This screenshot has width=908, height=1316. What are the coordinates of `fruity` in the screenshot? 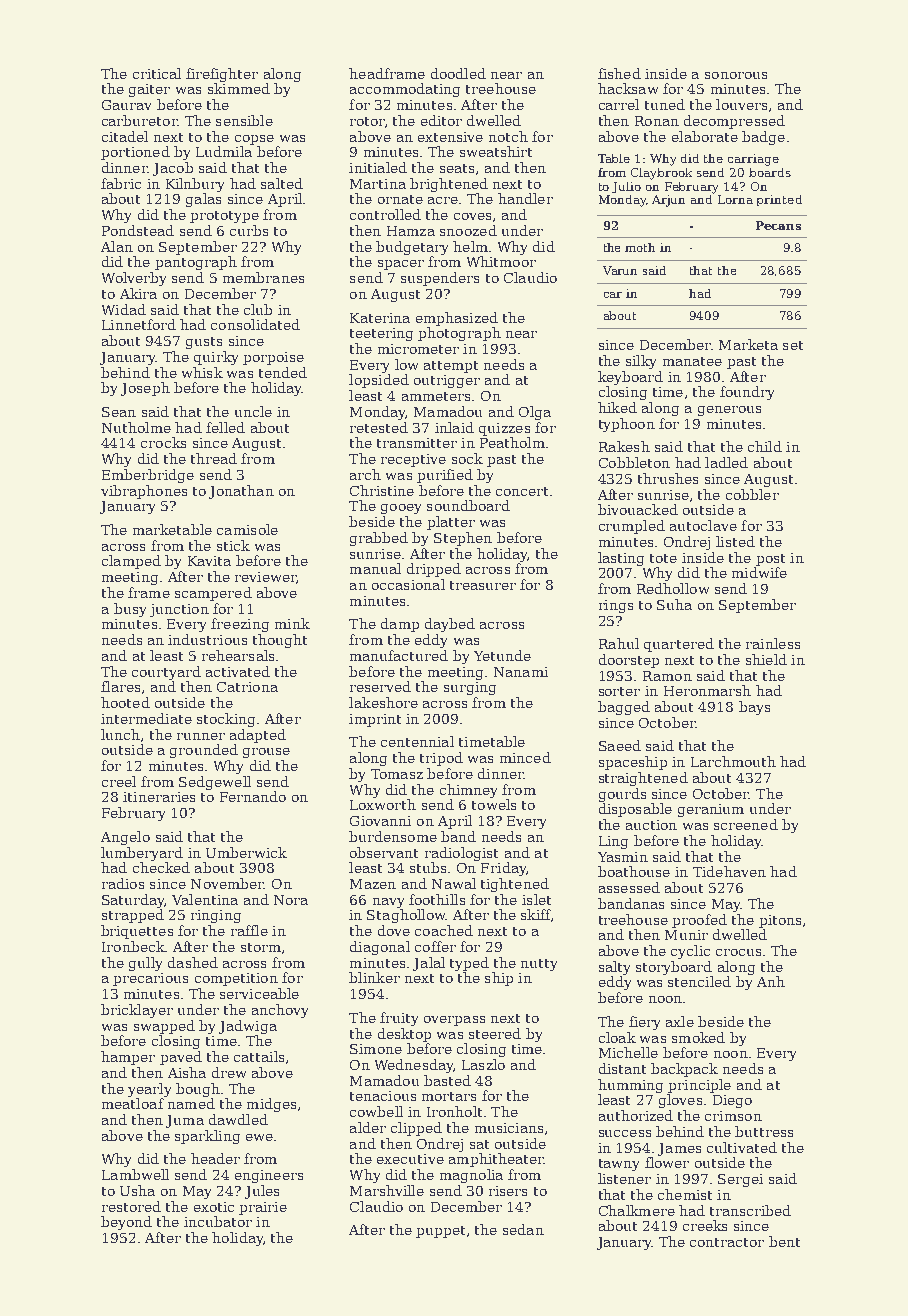 It's located at (399, 1019).
